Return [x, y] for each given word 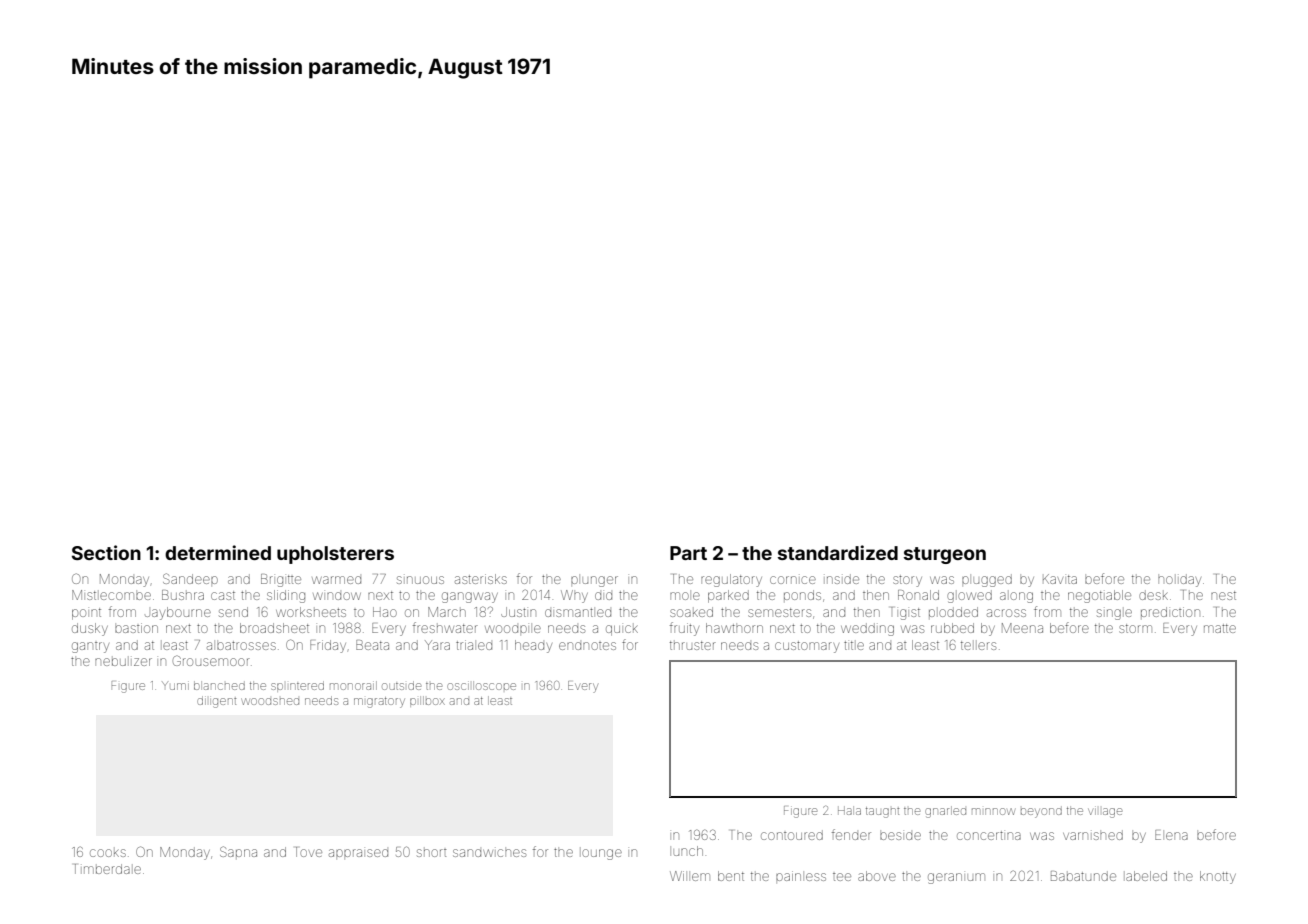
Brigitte [281, 580]
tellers [978, 645]
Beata [372, 645]
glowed [969, 596]
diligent [216, 702]
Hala [849, 810]
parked [728, 596]
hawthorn [734, 628]
